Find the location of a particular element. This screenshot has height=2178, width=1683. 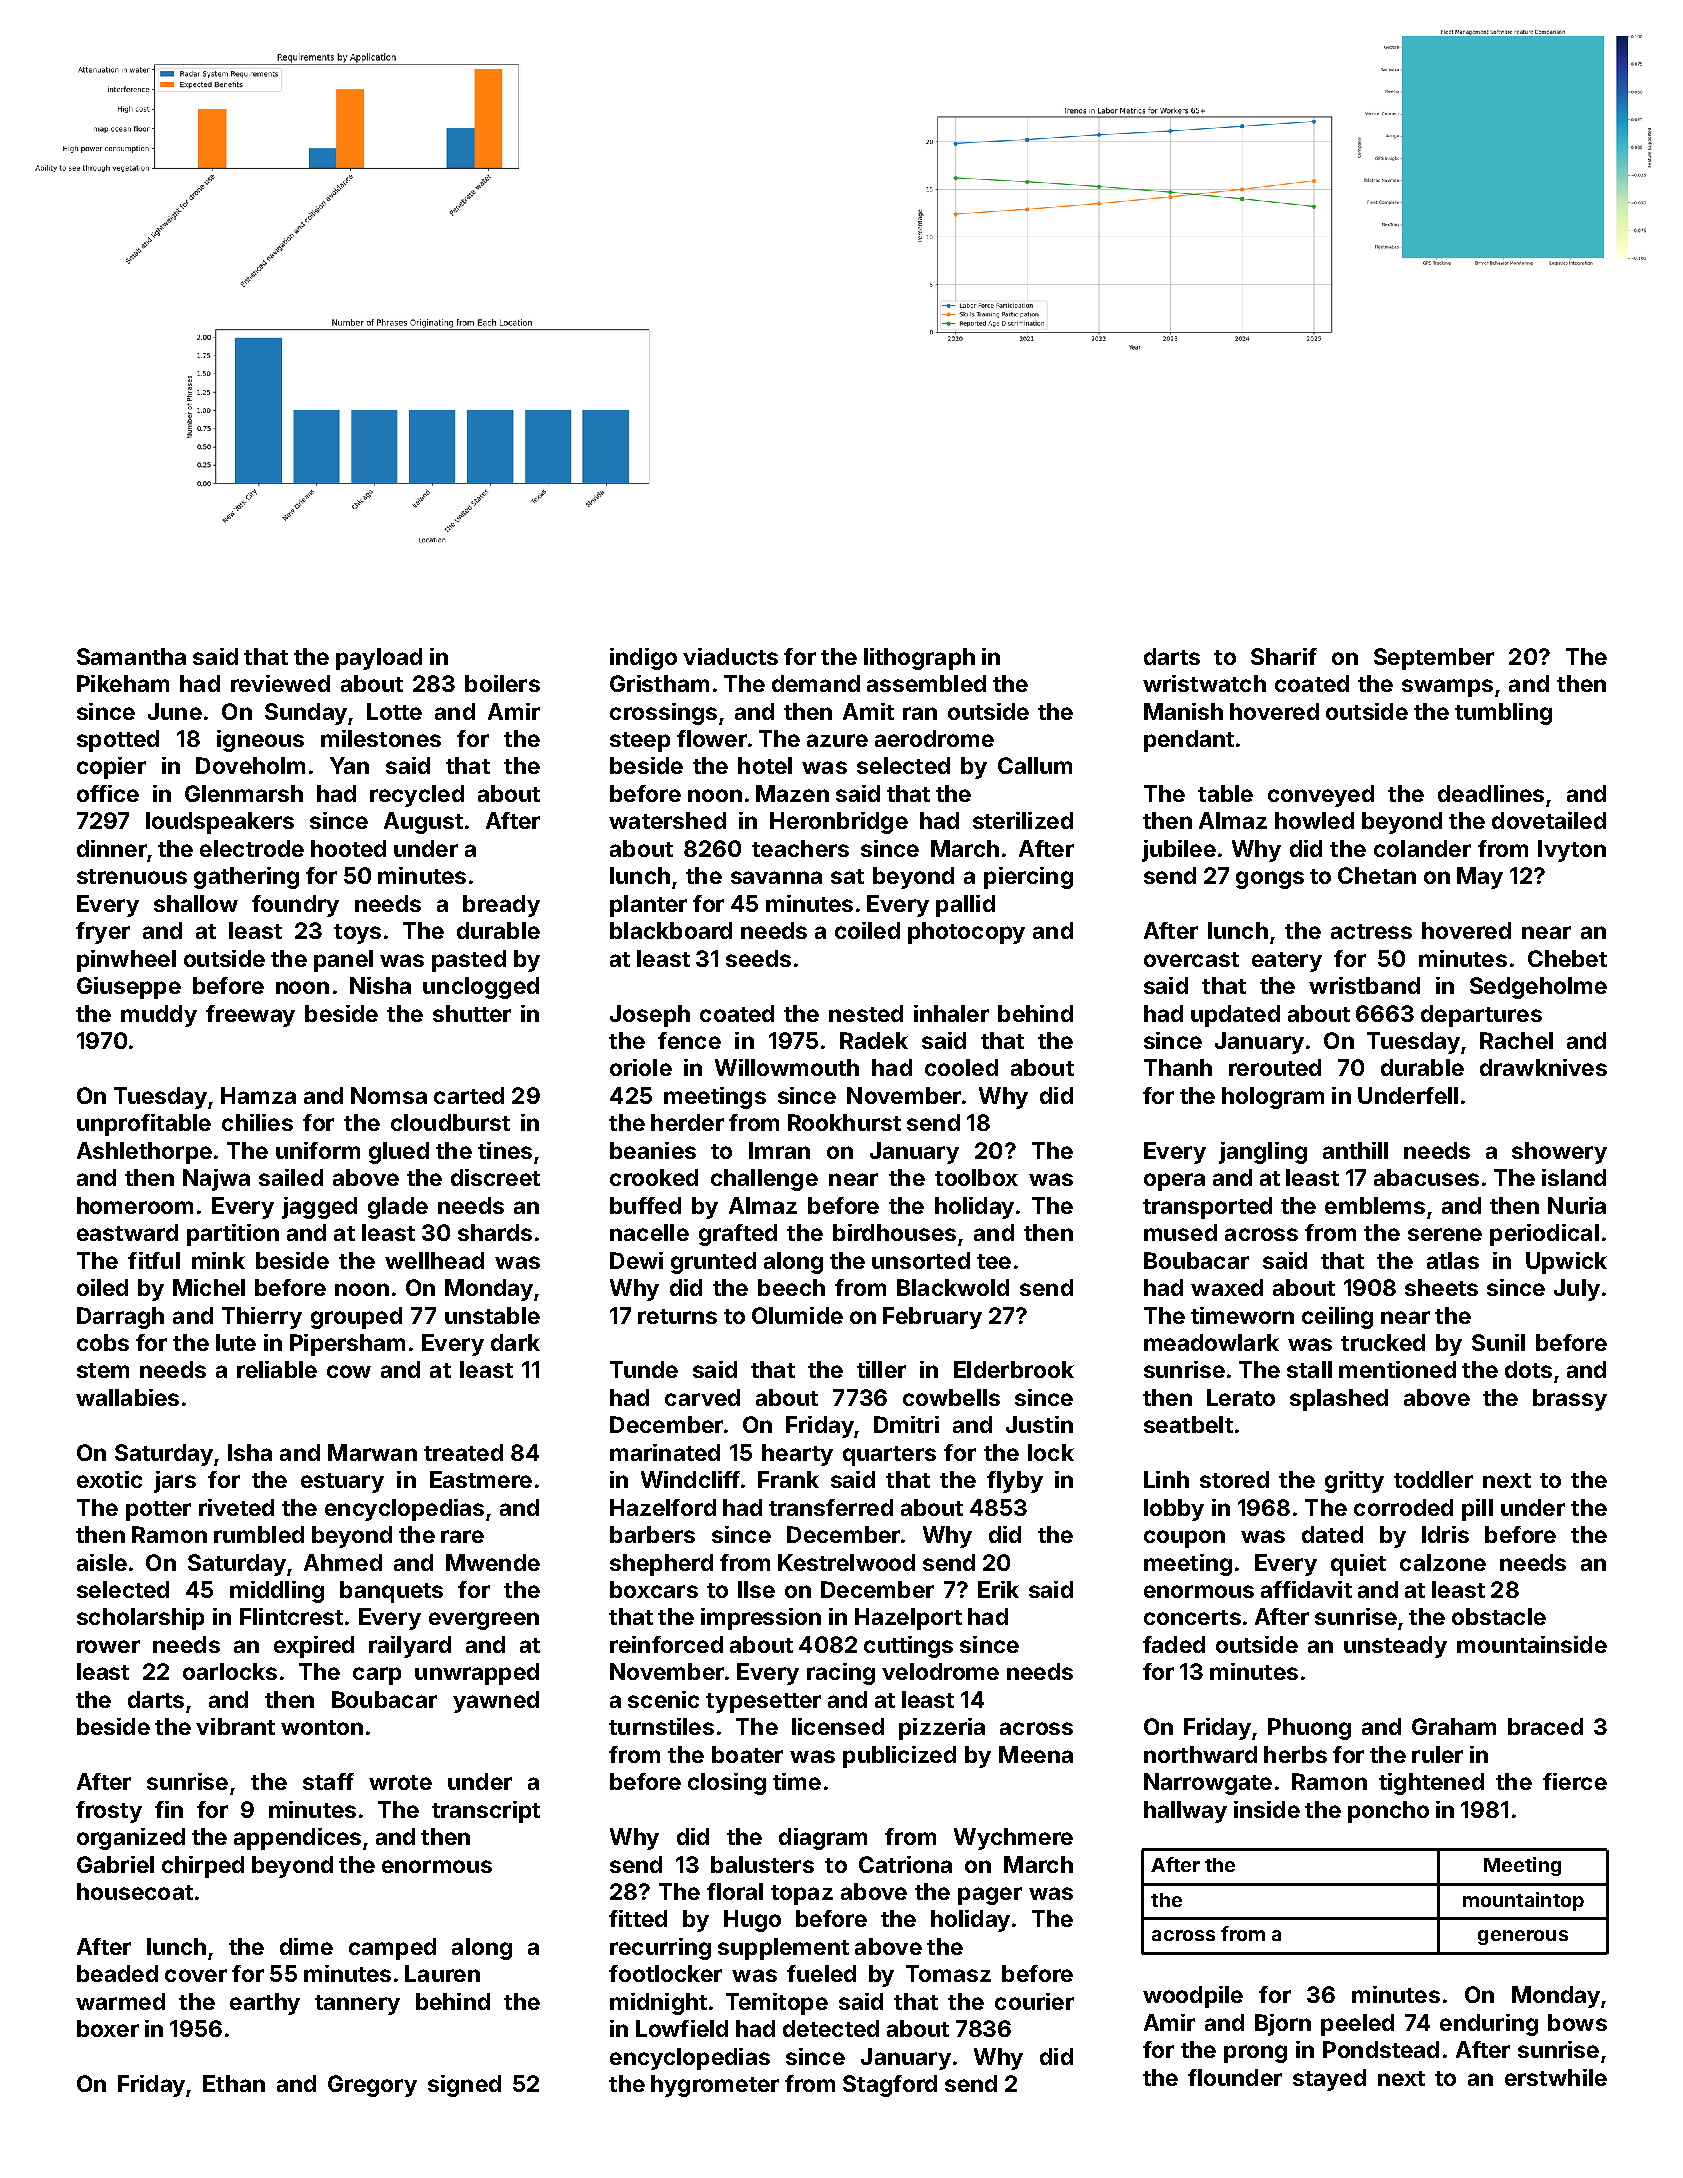

Kestrelwood is located at coordinates (846, 1562).
